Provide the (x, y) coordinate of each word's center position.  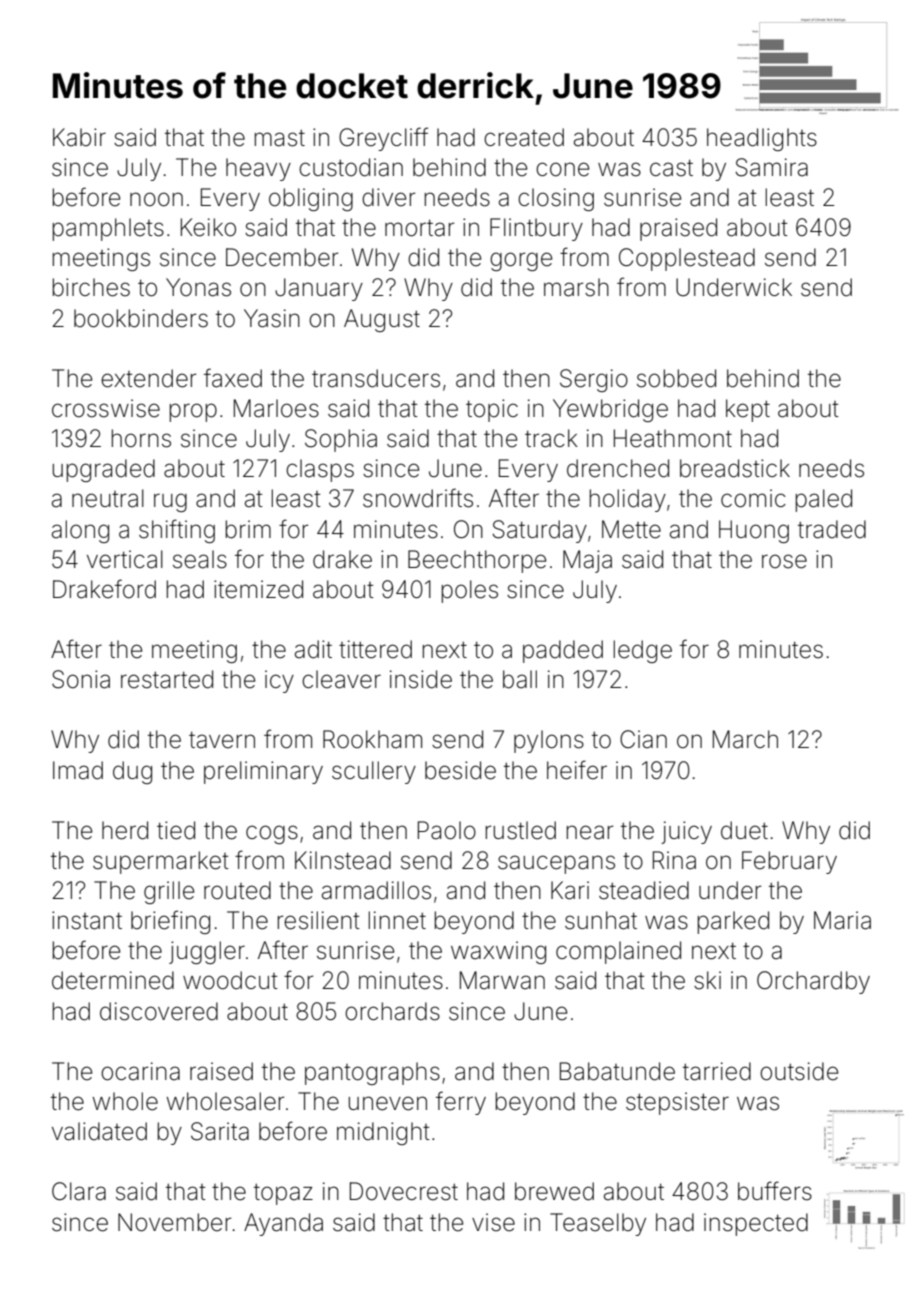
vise (493, 1222)
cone (562, 169)
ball (520, 679)
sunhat (601, 920)
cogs (272, 834)
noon (156, 199)
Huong (754, 531)
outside (799, 1071)
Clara (79, 1191)
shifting (177, 531)
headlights (762, 139)
